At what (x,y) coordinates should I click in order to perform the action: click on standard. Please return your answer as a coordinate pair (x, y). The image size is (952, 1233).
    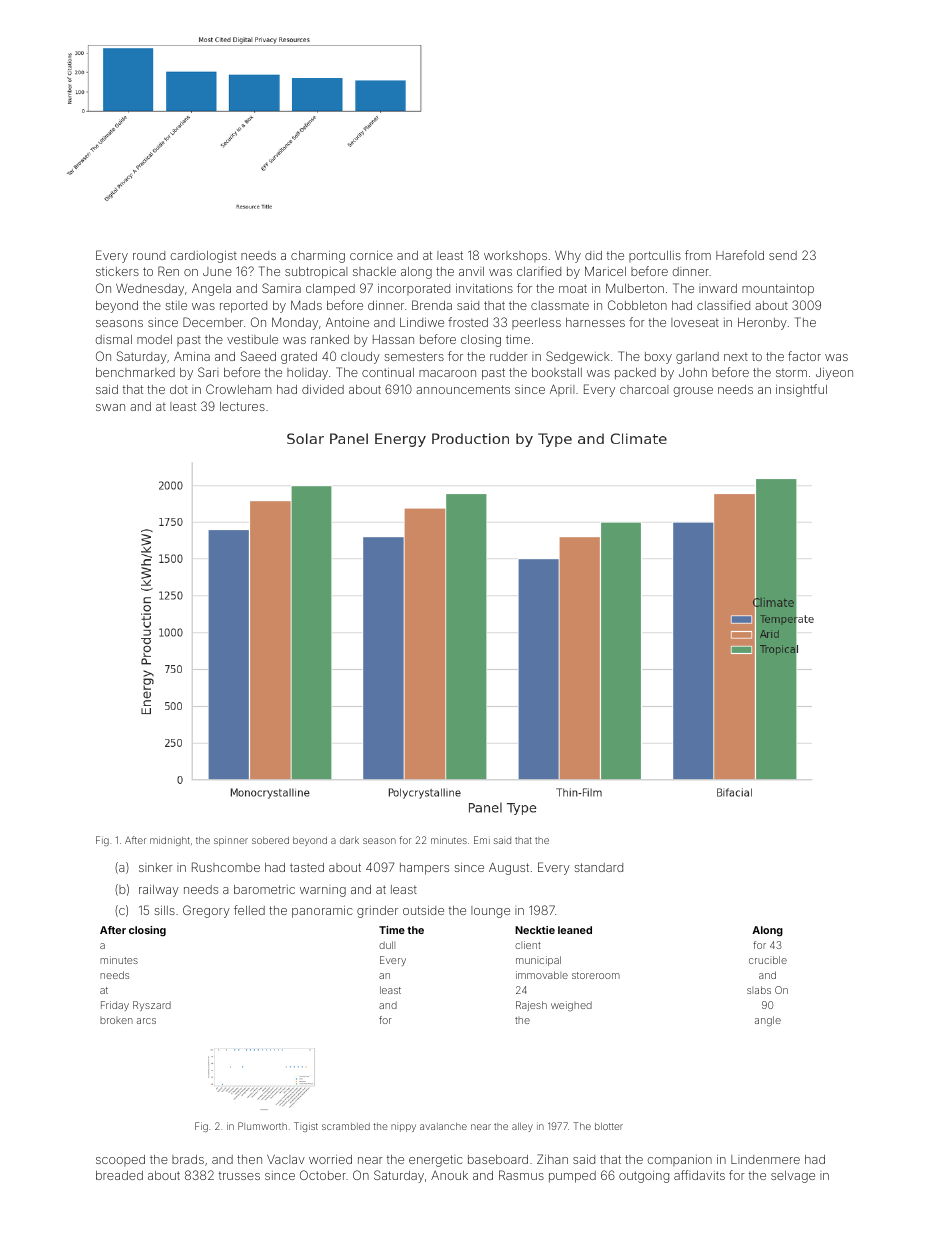
    Looking at the image, I should click on (599, 867).
